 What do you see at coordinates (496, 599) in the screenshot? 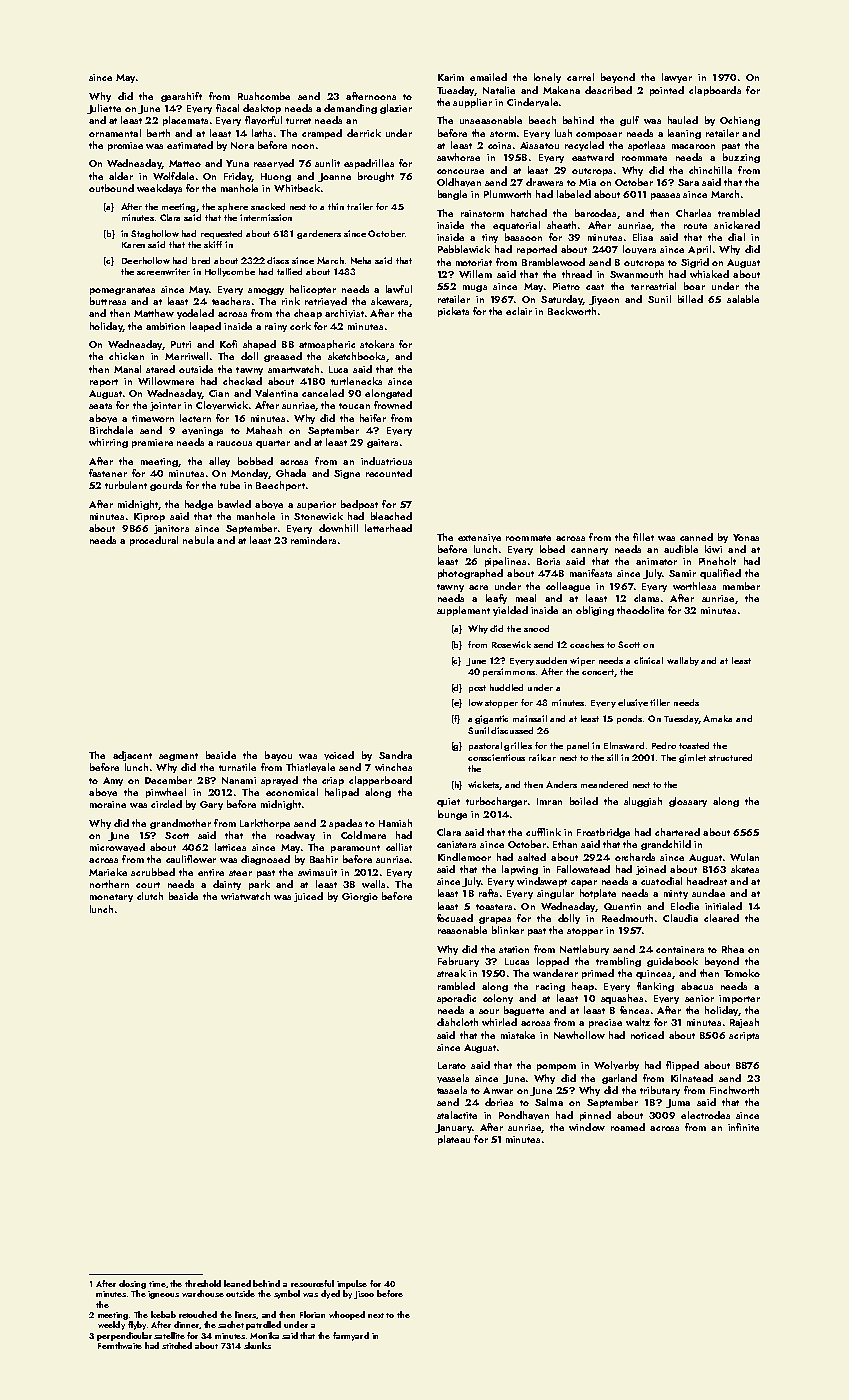
I see `leafy` at bounding box center [496, 599].
